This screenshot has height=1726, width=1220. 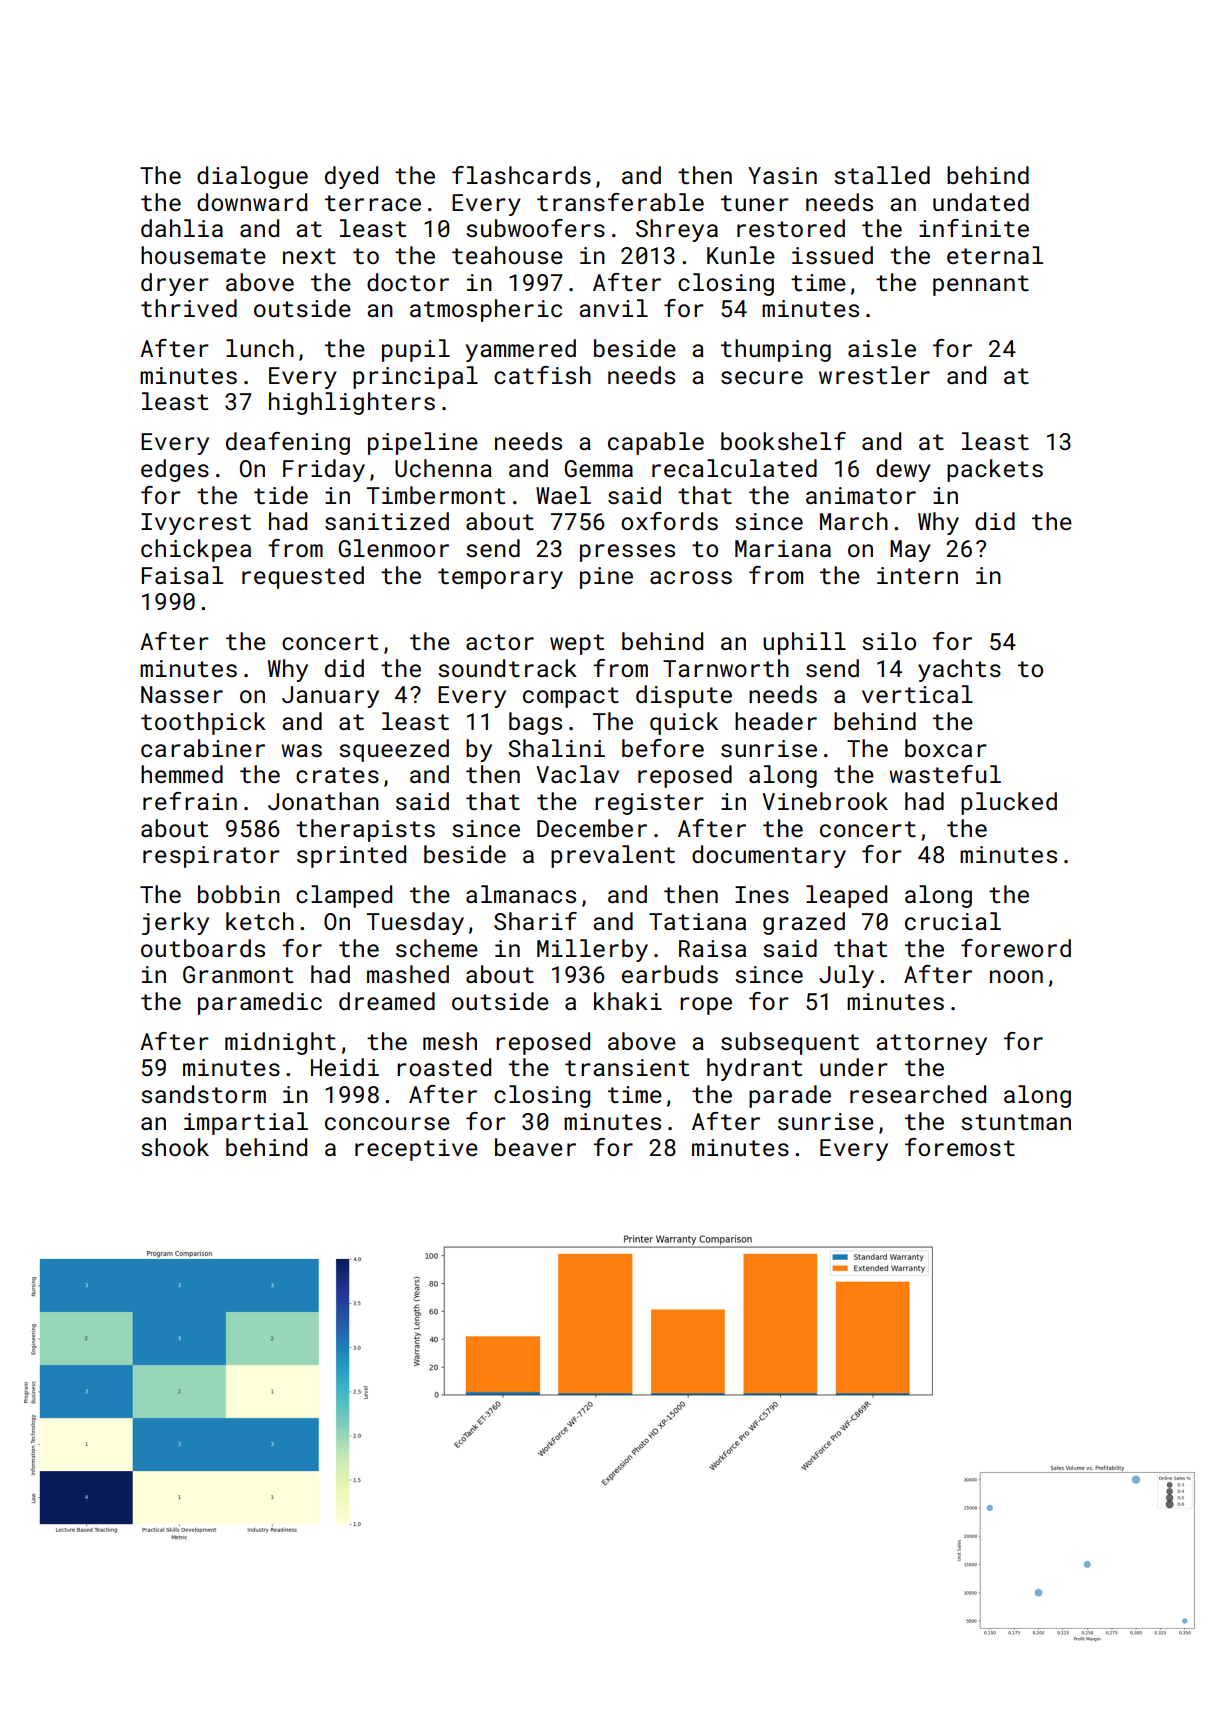 I want to click on dialogue, so click(x=252, y=177).
